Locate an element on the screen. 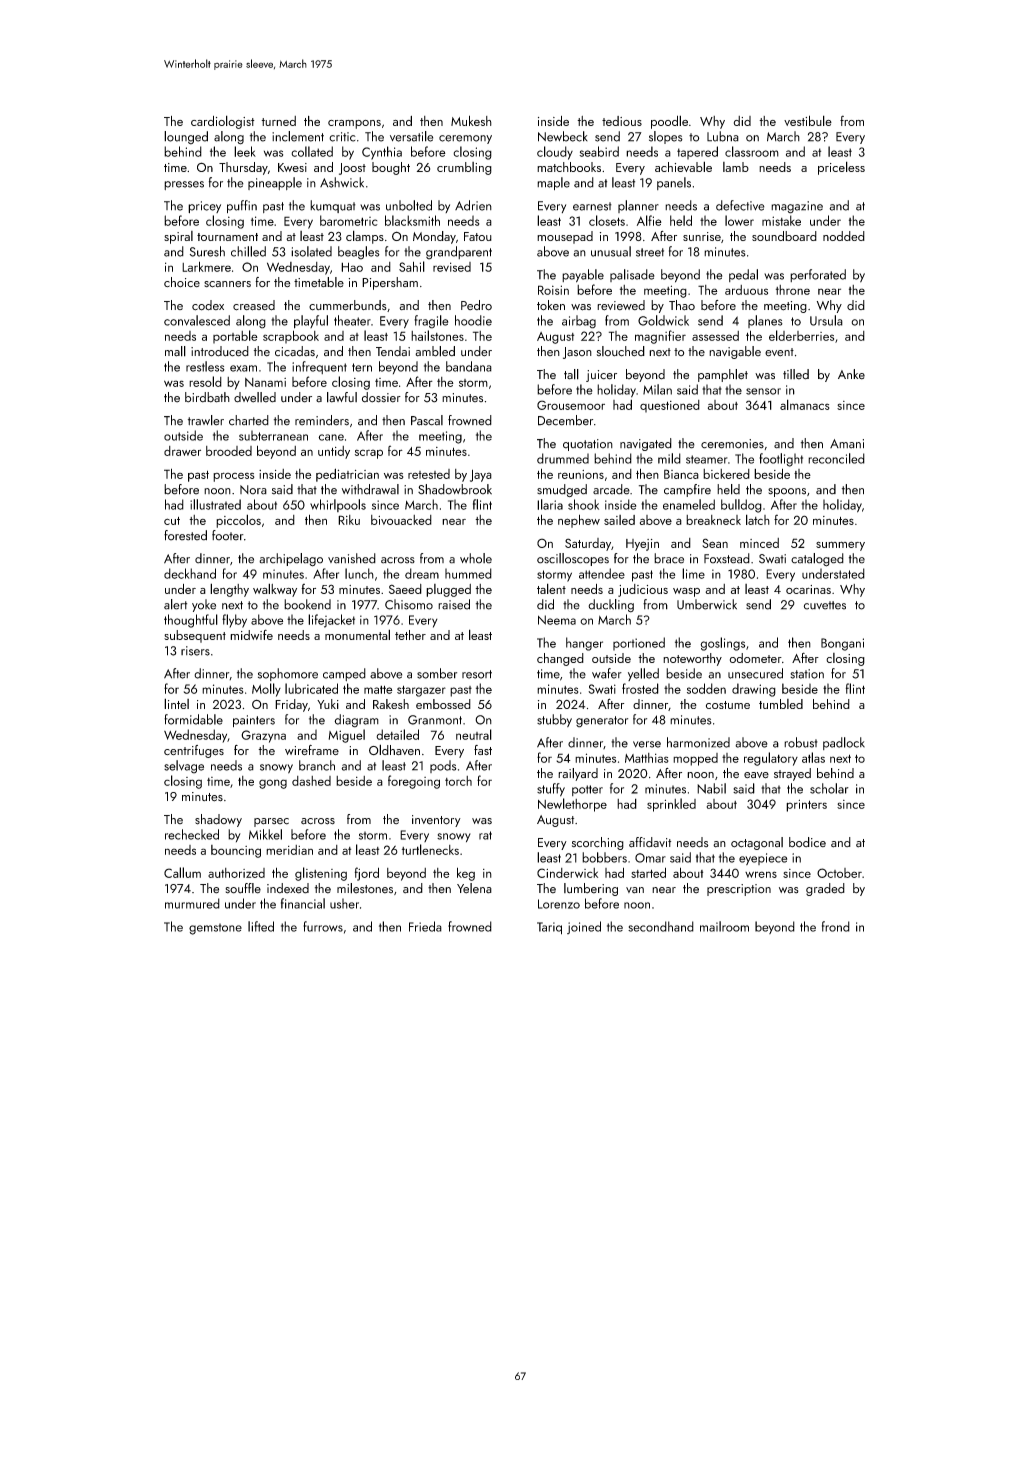  crumbling is located at coordinates (464, 168).
